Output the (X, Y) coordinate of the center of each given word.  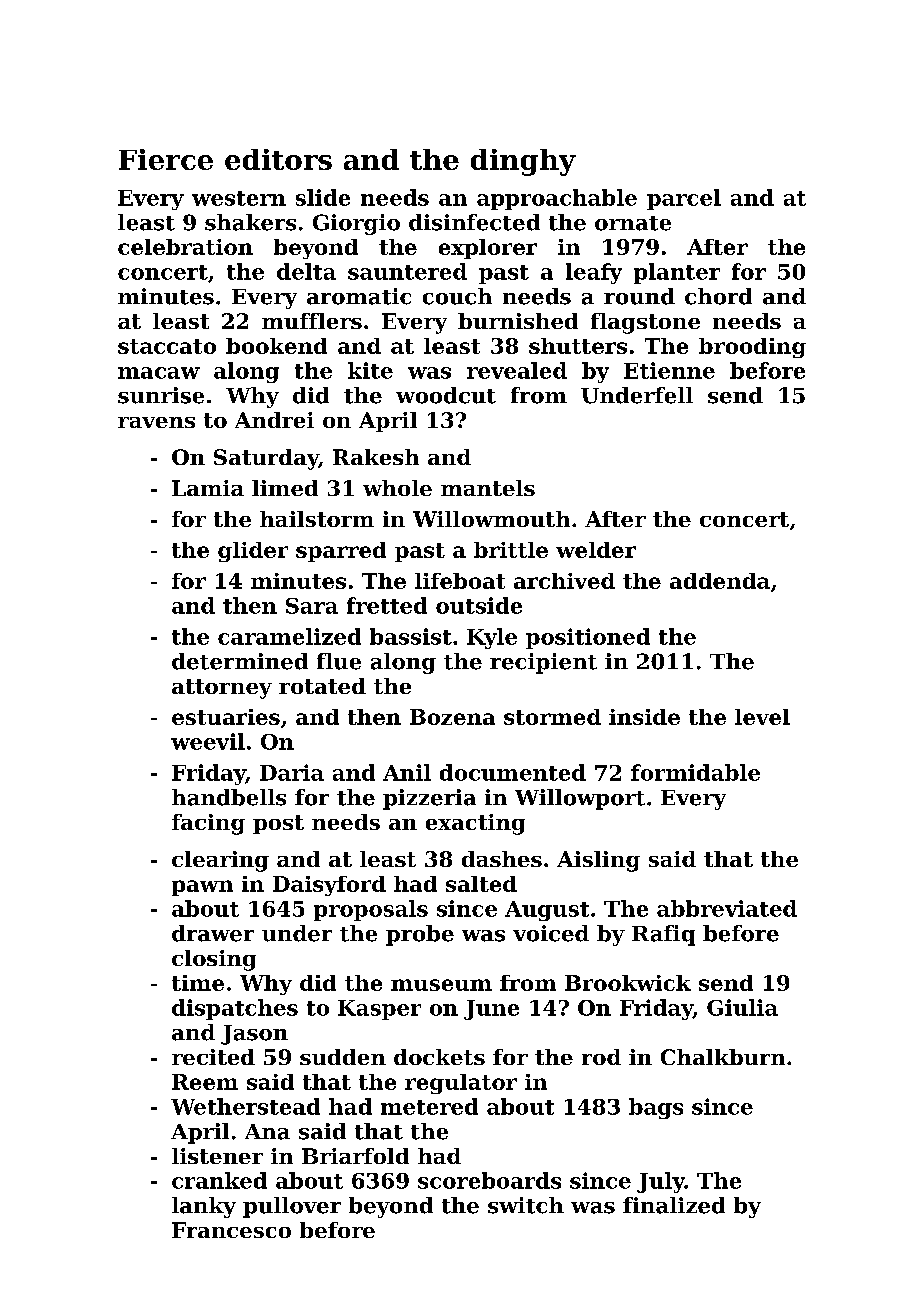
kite (370, 370)
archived (564, 581)
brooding (752, 348)
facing (208, 824)
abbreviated (727, 908)
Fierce (166, 159)
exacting (475, 824)
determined (240, 661)
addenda (720, 581)
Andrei (274, 420)
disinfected (474, 222)
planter (677, 273)
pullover (292, 1207)
